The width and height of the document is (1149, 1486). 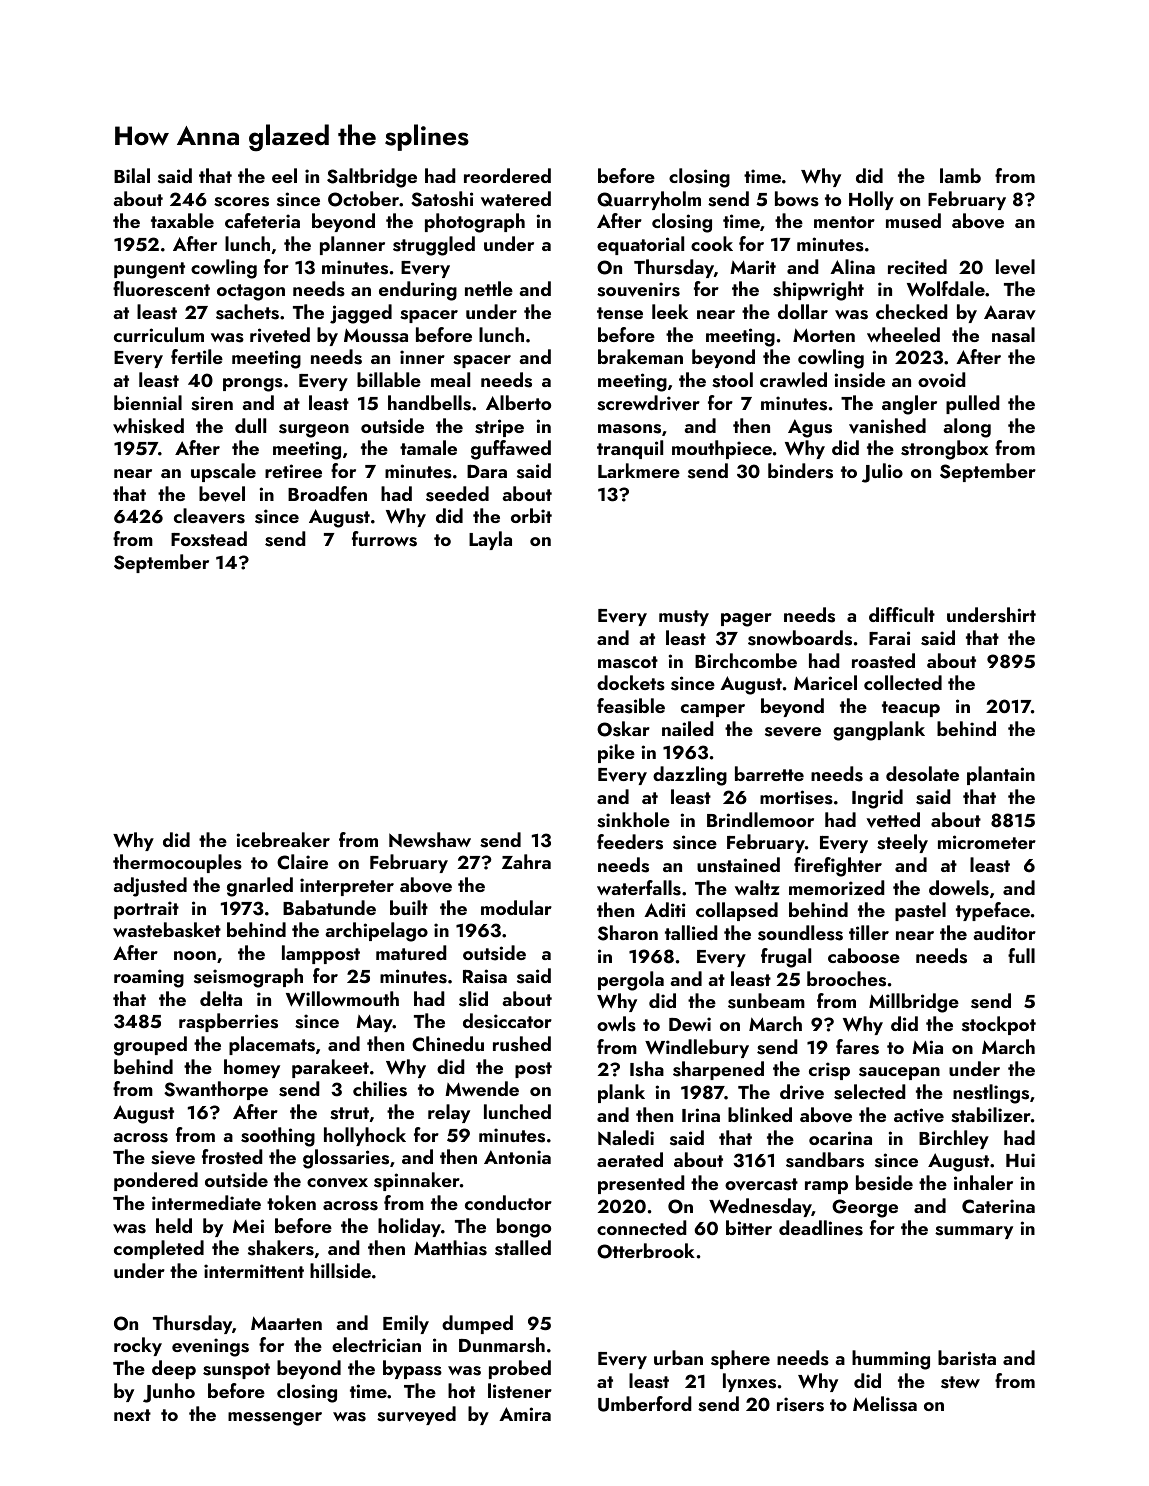 I want to click on inner, so click(x=422, y=357).
